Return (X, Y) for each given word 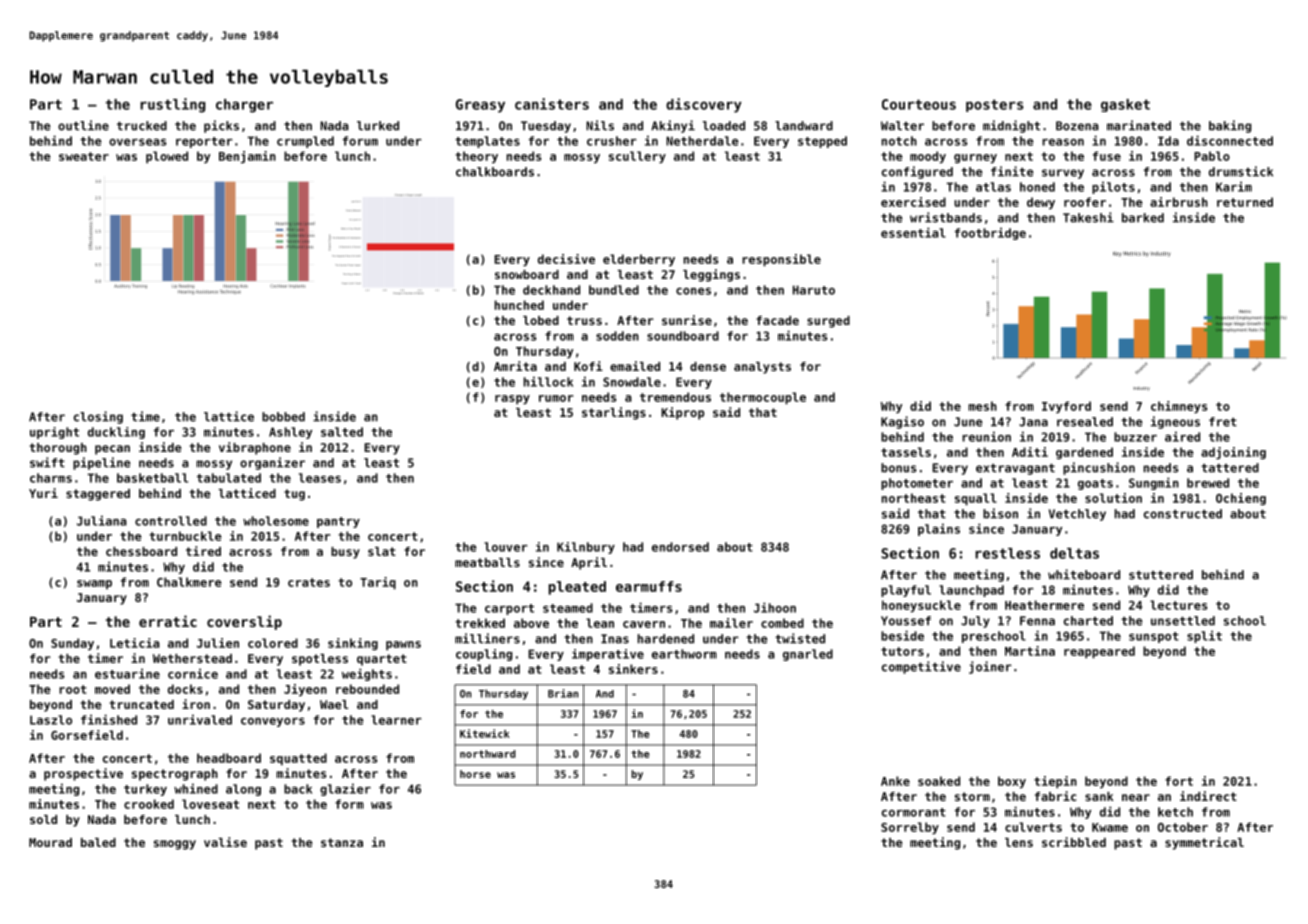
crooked (149, 804)
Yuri (43, 493)
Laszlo (51, 720)
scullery (637, 157)
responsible (781, 260)
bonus (898, 468)
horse (475, 774)
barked (1143, 218)
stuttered (1161, 575)
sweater (84, 156)
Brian (563, 693)
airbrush (1179, 202)
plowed (167, 157)
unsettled (1183, 621)
